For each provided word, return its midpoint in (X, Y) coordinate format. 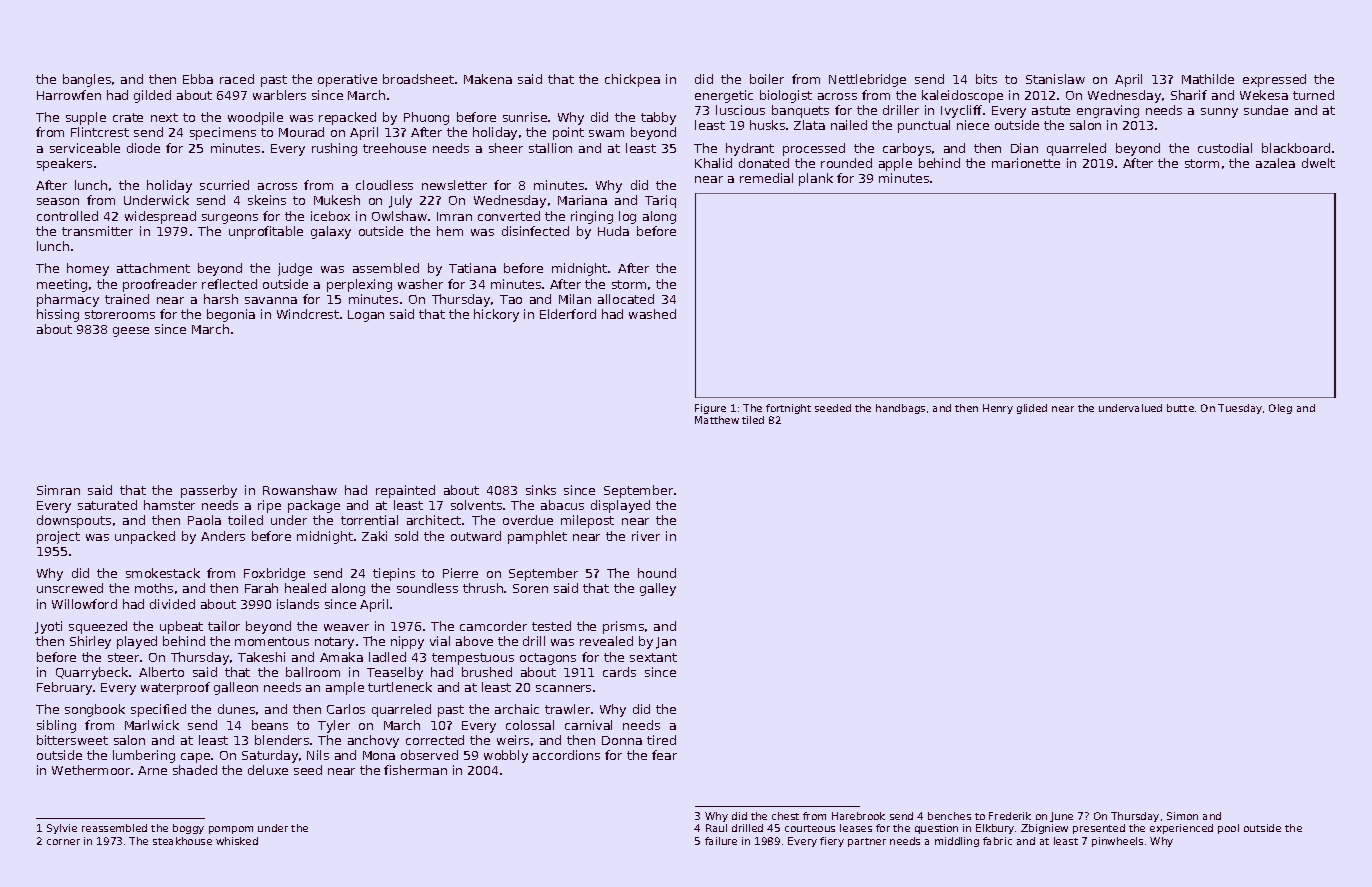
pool (1228, 829)
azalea (1275, 163)
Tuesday (1240, 409)
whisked (237, 841)
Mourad (301, 132)
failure (721, 841)
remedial (766, 178)
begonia (231, 315)
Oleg (1280, 409)
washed (652, 314)
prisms (623, 627)
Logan (366, 316)
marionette (1026, 163)
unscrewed (70, 588)
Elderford (568, 314)
